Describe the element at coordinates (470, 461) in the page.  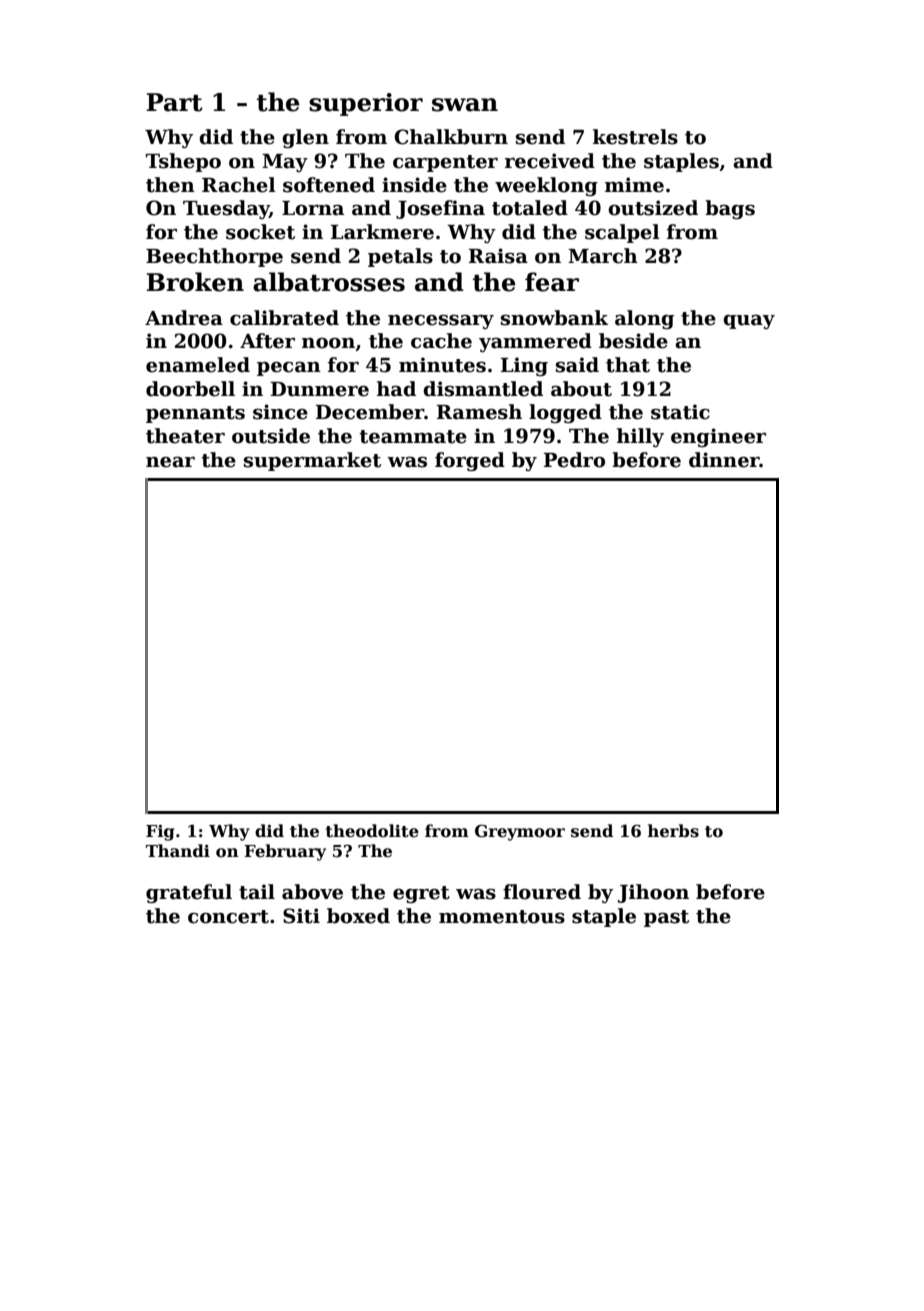
I see `forged` at that location.
